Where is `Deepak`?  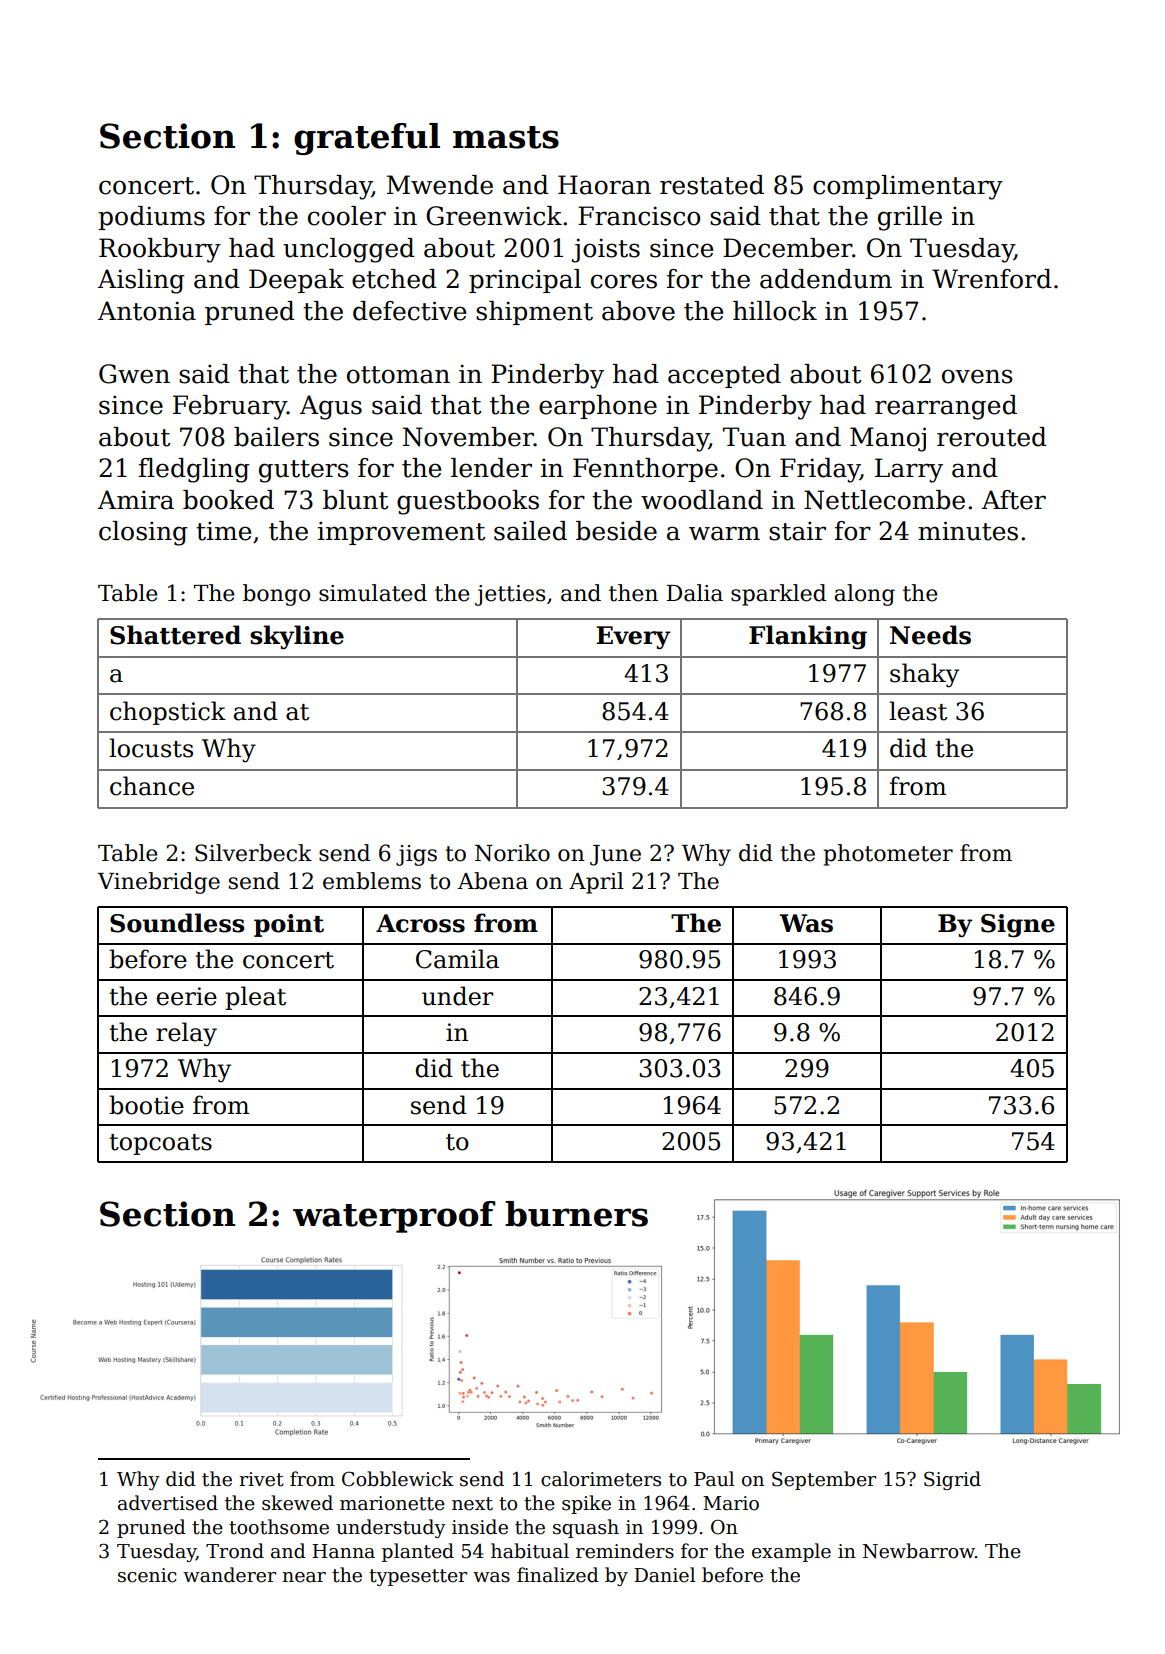
Deepak is located at coordinates (296, 281).
